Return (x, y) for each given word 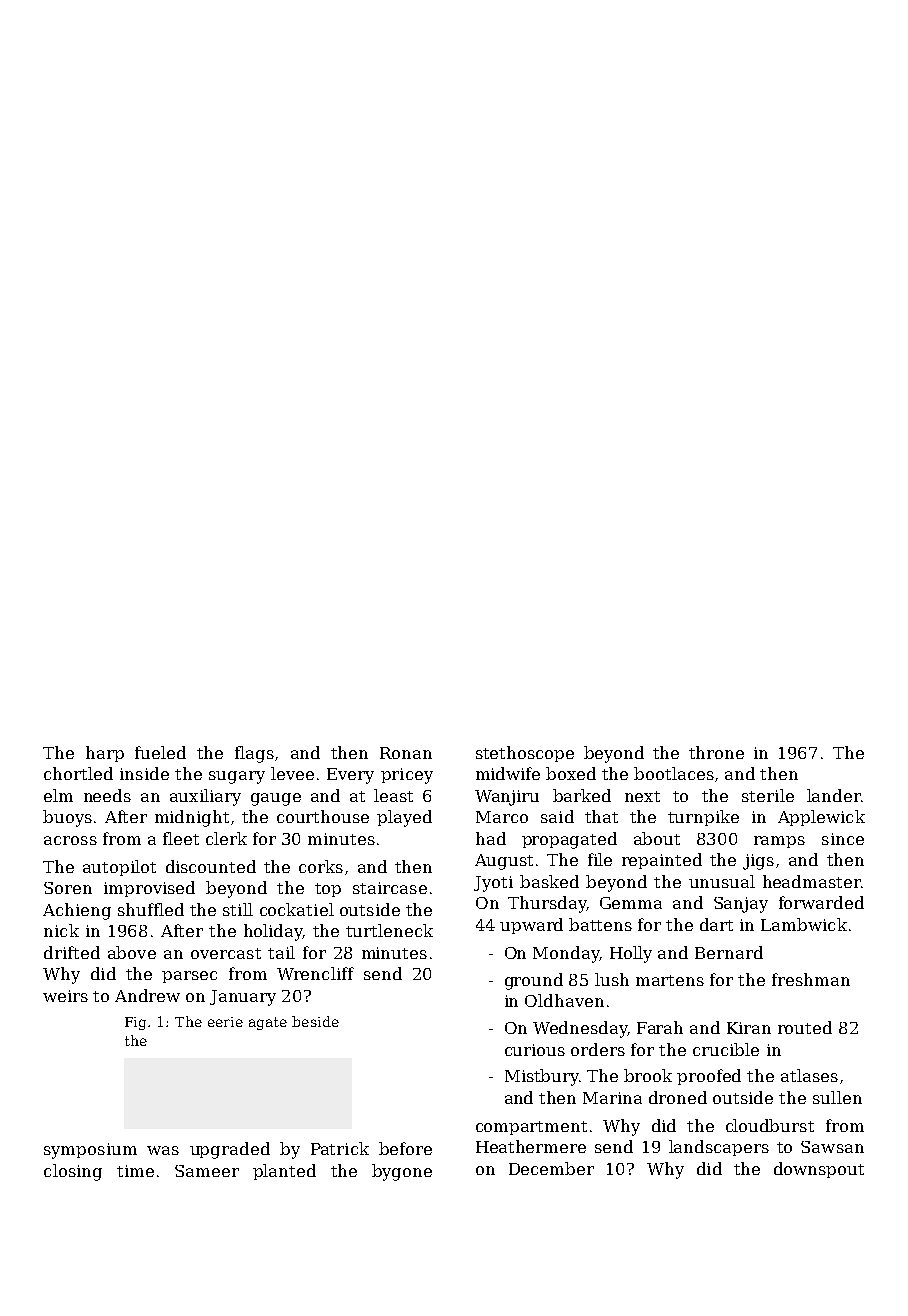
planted (284, 1172)
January (243, 998)
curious (535, 1050)
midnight (192, 818)
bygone (402, 1172)
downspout (819, 1170)
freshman (811, 979)
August (504, 862)
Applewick (821, 818)
